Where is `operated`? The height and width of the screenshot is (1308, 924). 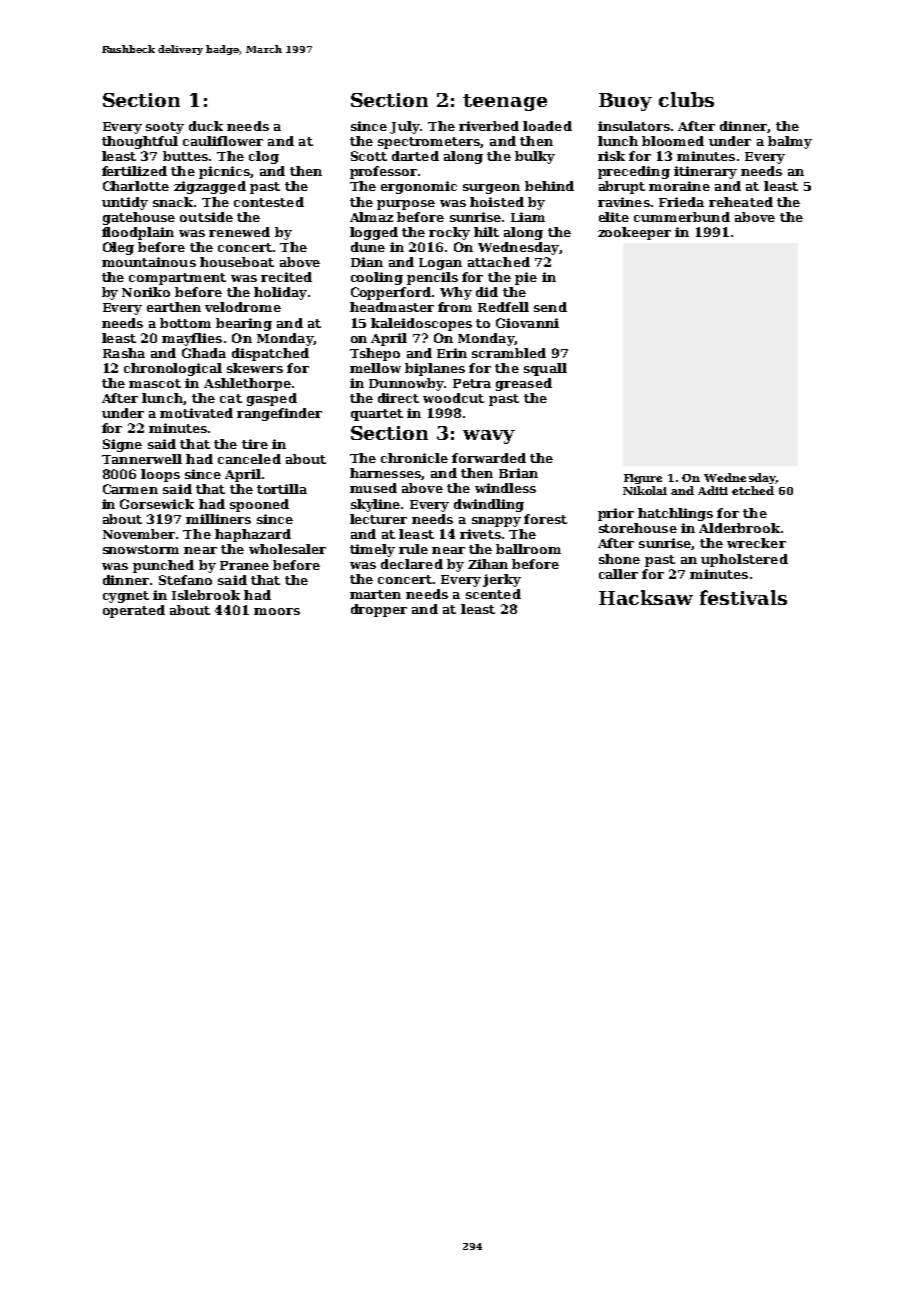 operated is located at coordinates (134, 611).
